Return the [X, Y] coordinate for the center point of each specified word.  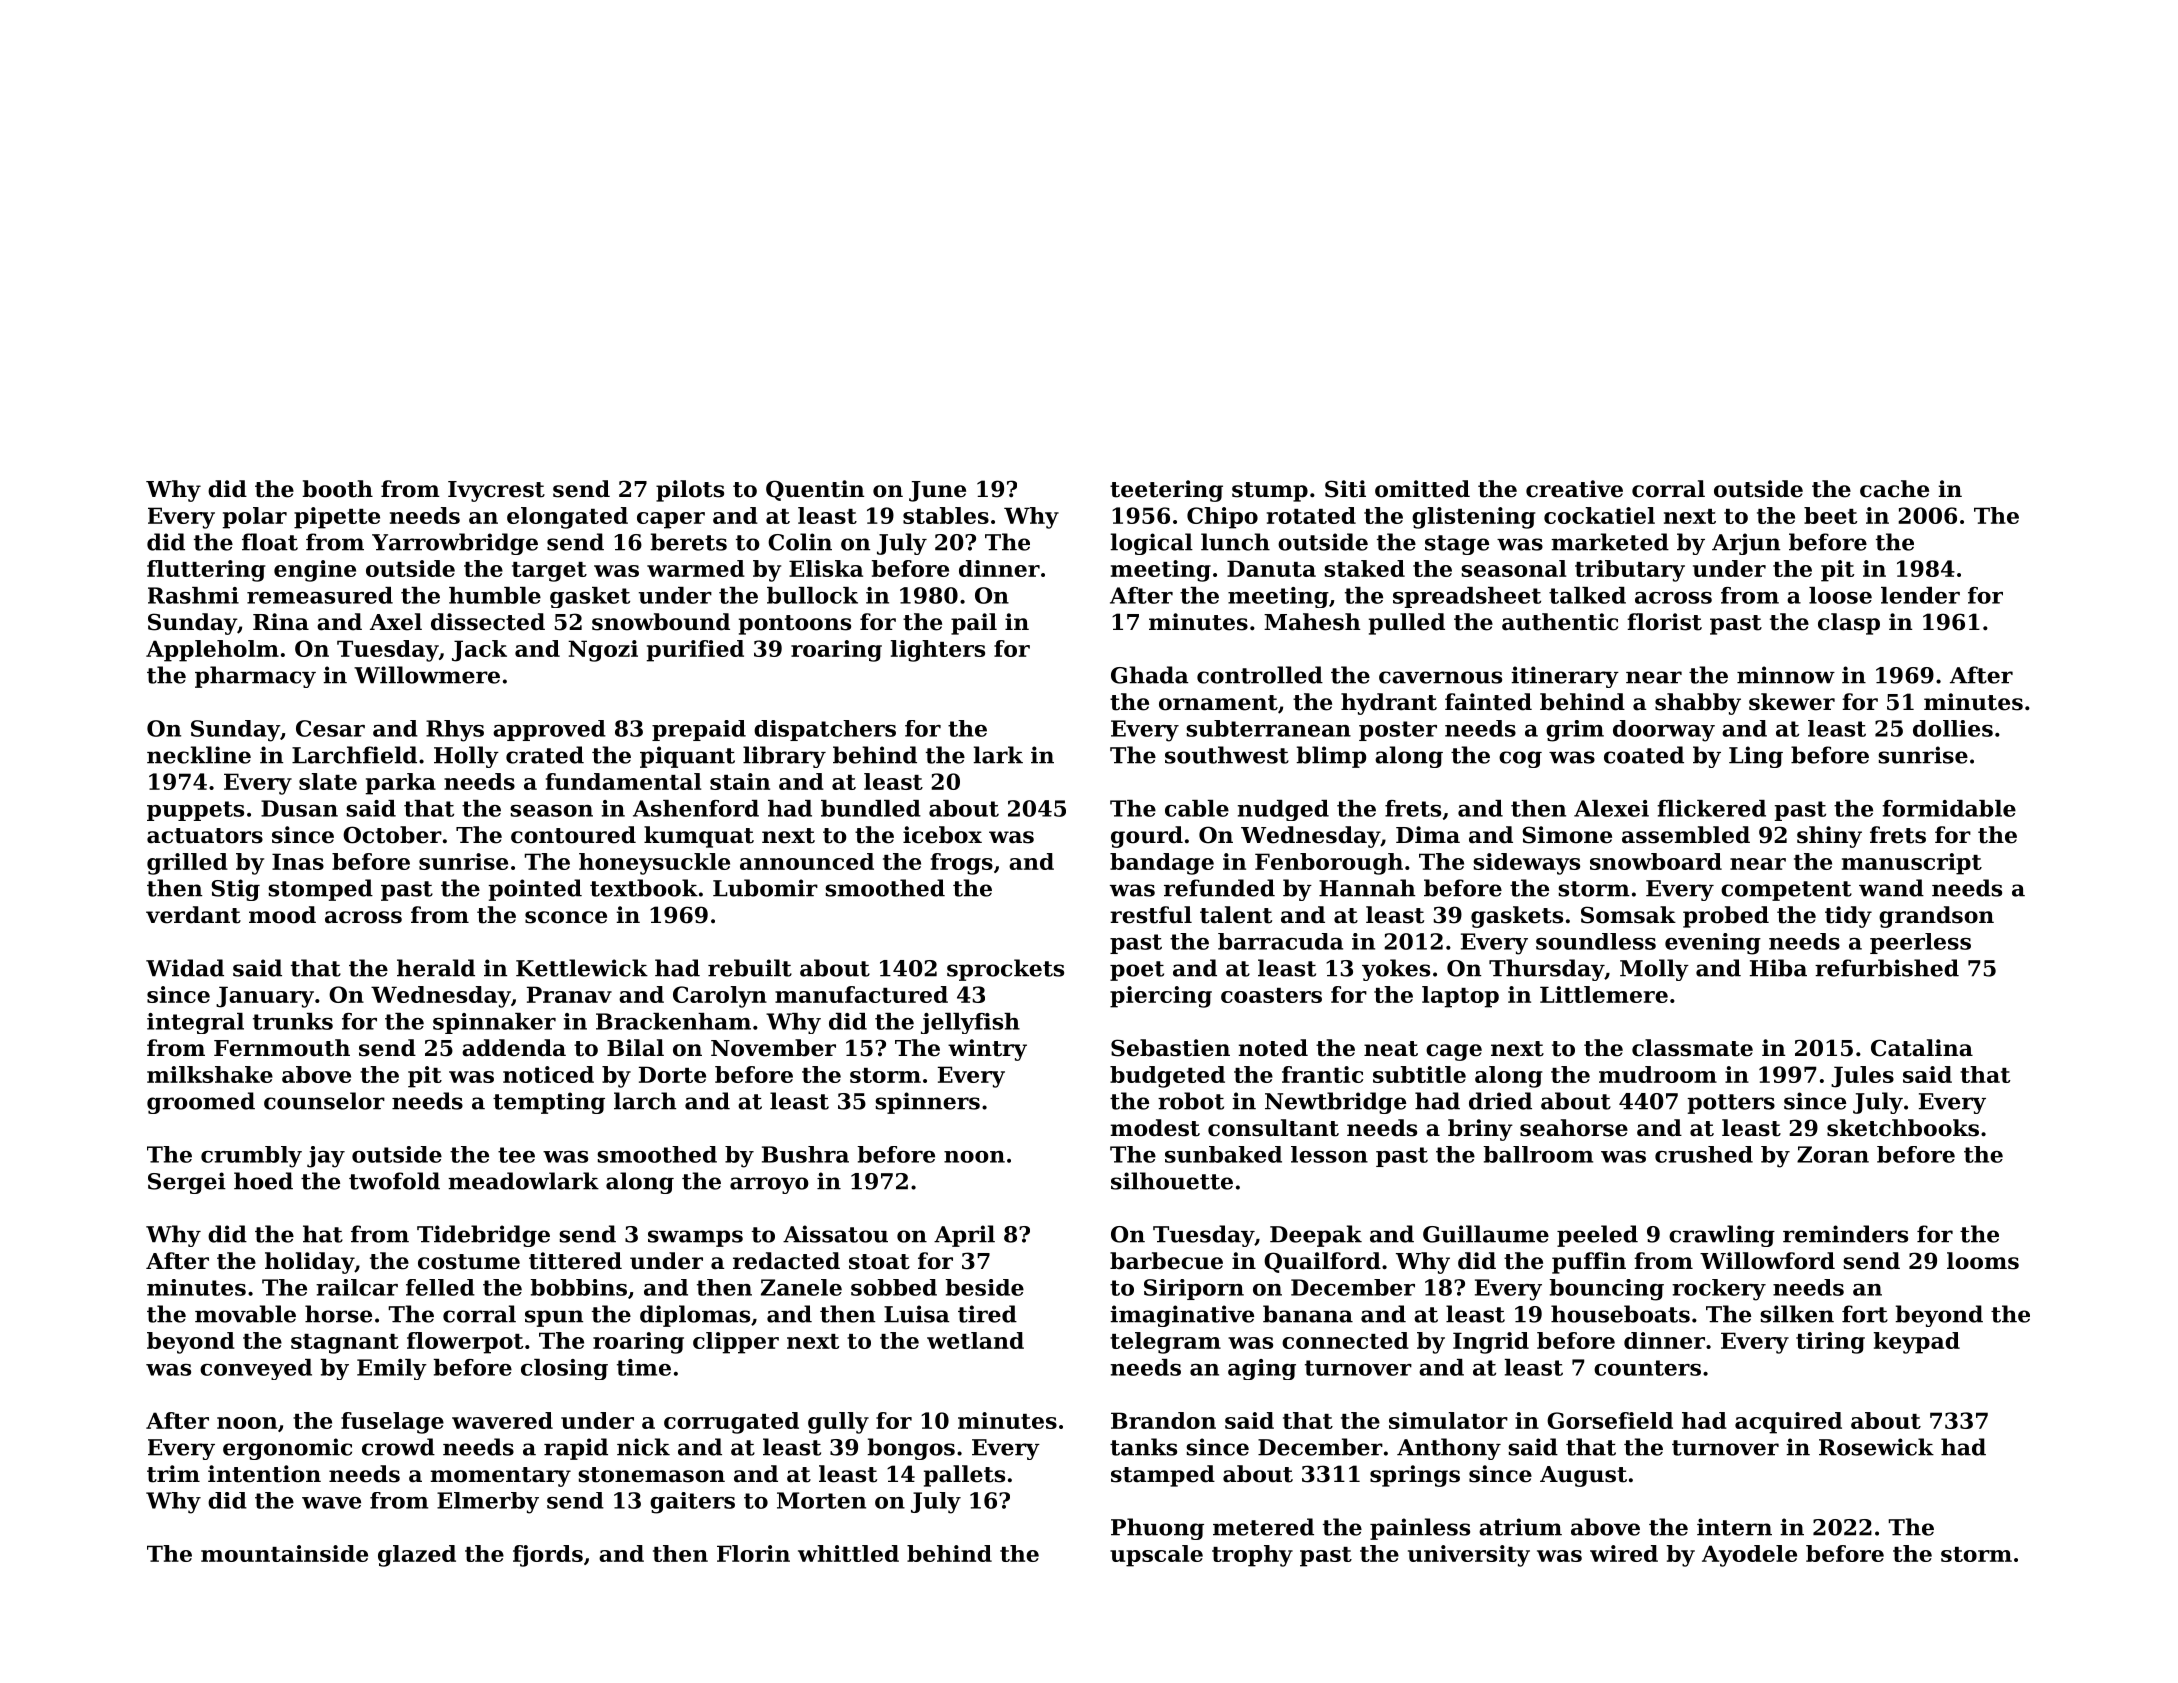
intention [264, 1474]
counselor [324, 1101]
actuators [205, 836]
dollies [1953, 728]
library [784, 757]
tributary [1630, 571]
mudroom [1658, 1074]
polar [255, 518]
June [937, 491]
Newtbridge [1335, 1103]
